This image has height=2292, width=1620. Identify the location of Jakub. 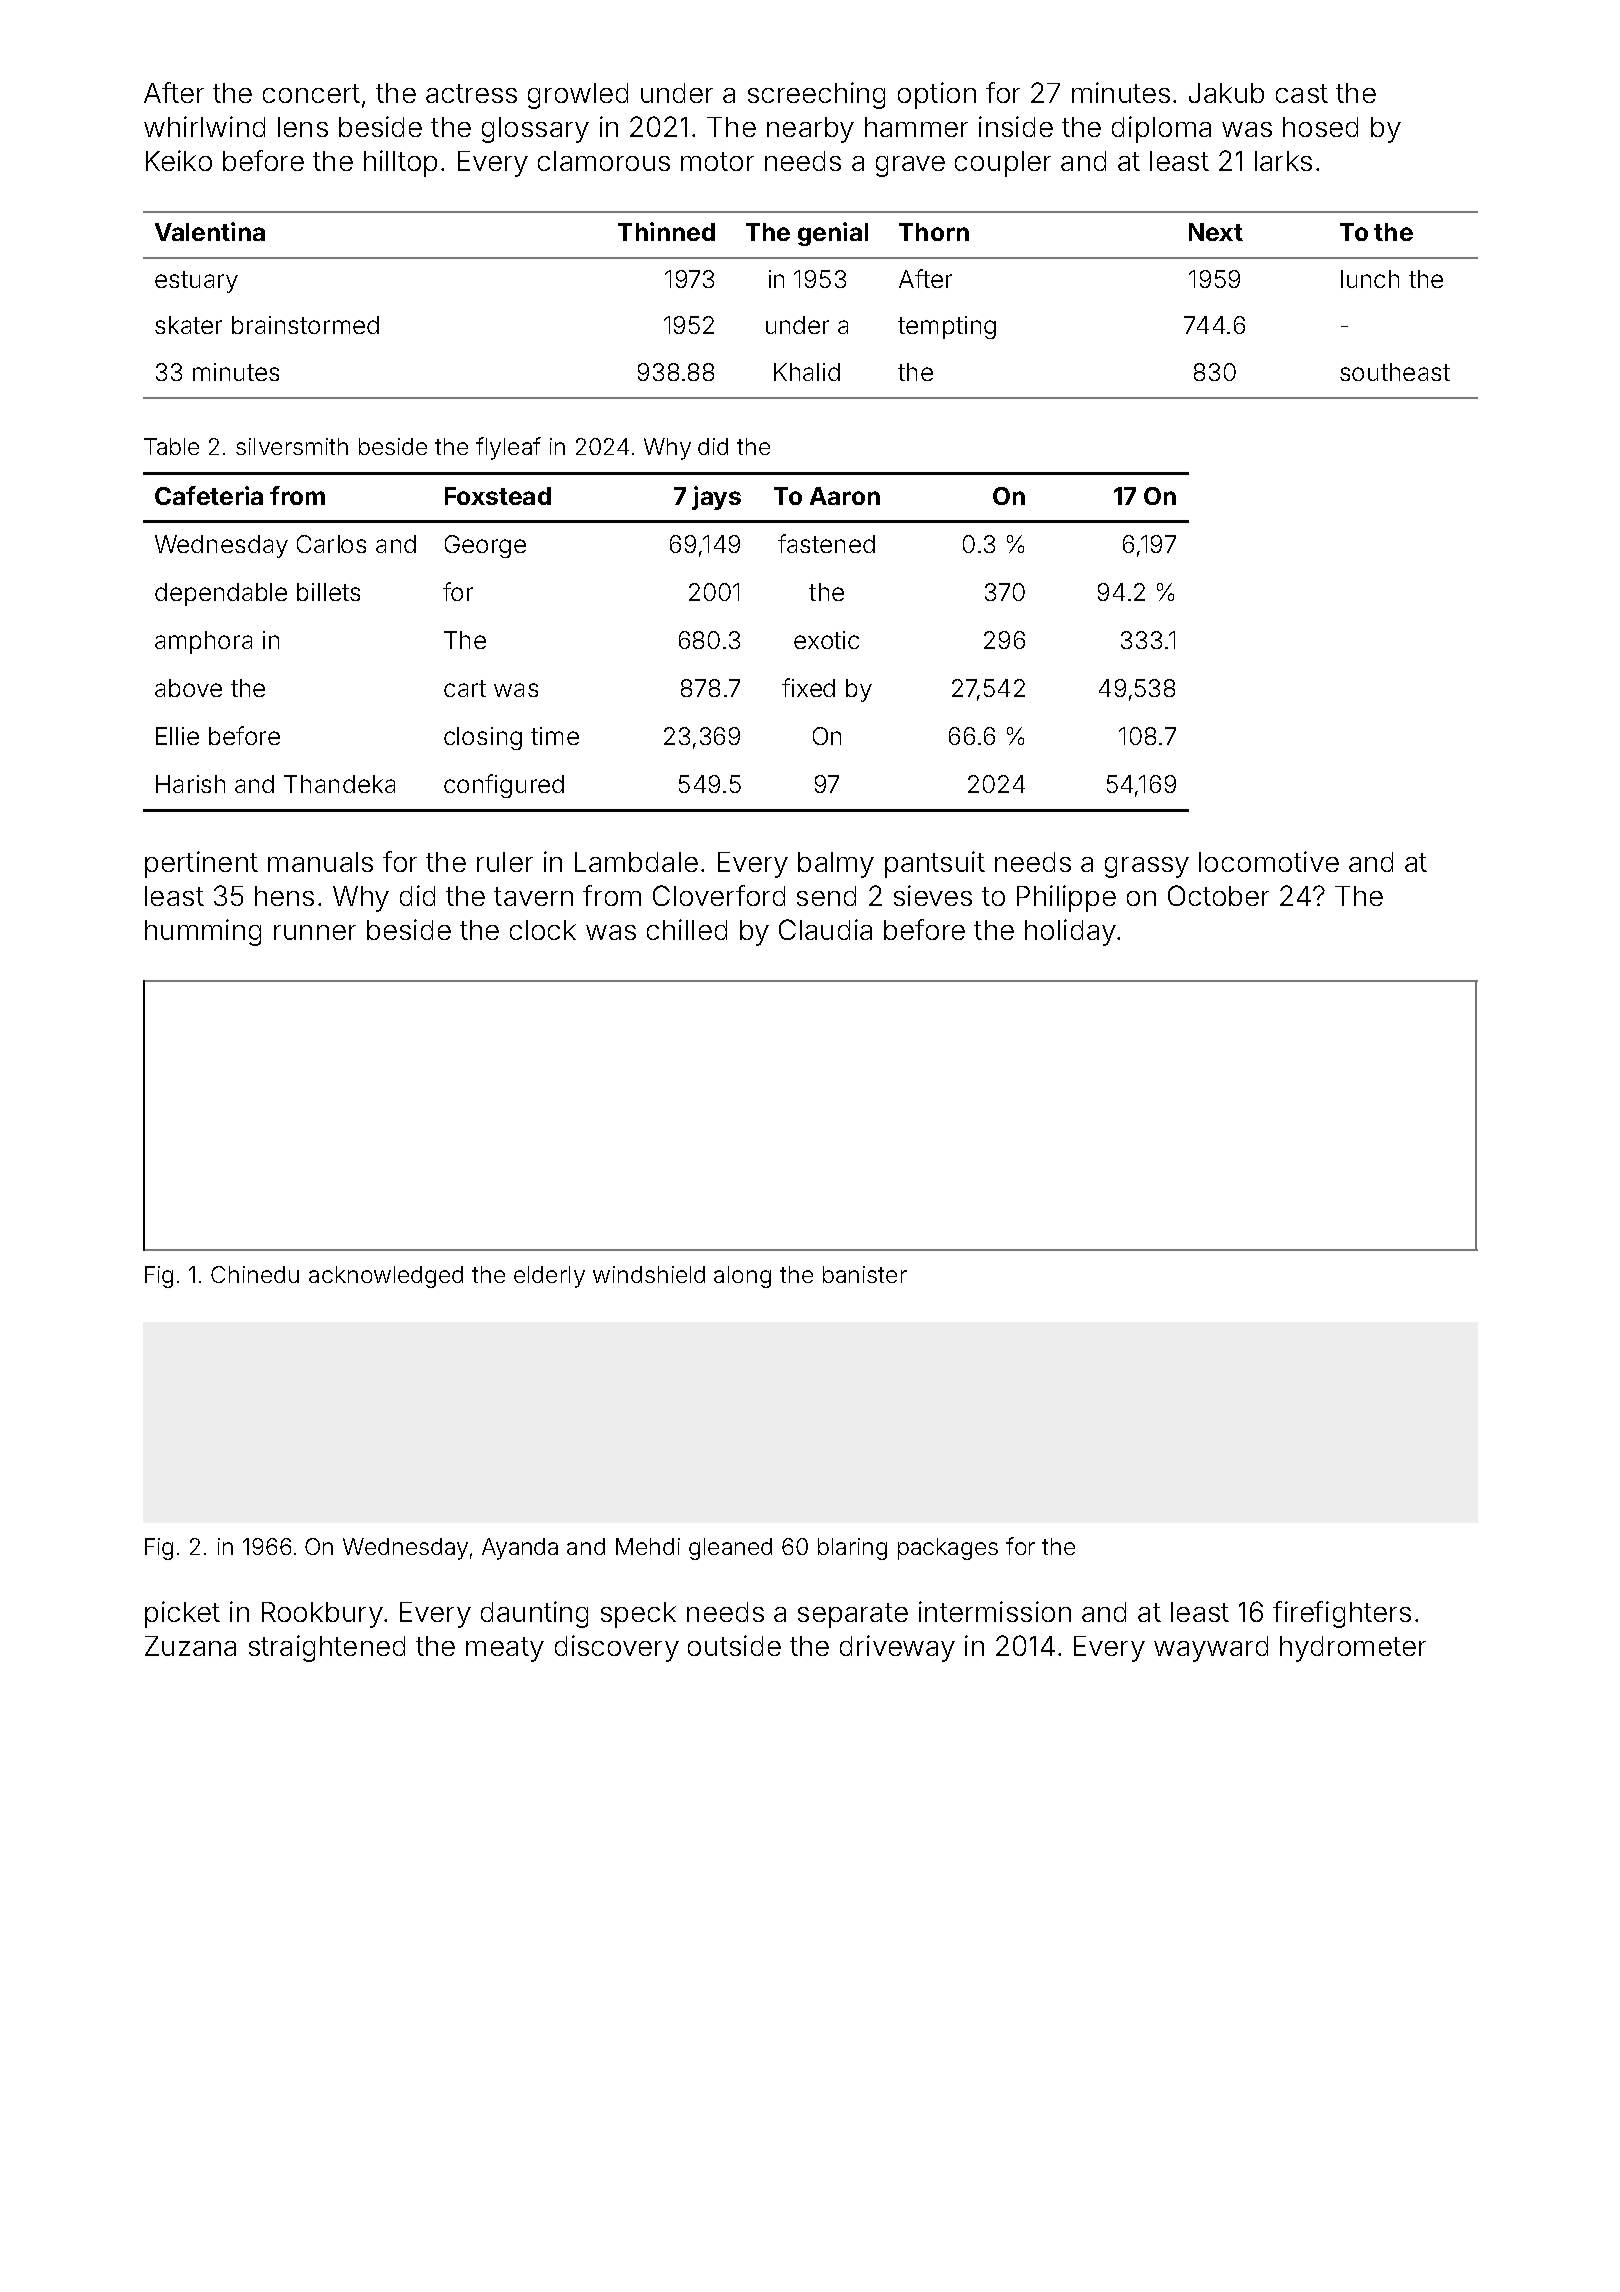
(1226, 93).
